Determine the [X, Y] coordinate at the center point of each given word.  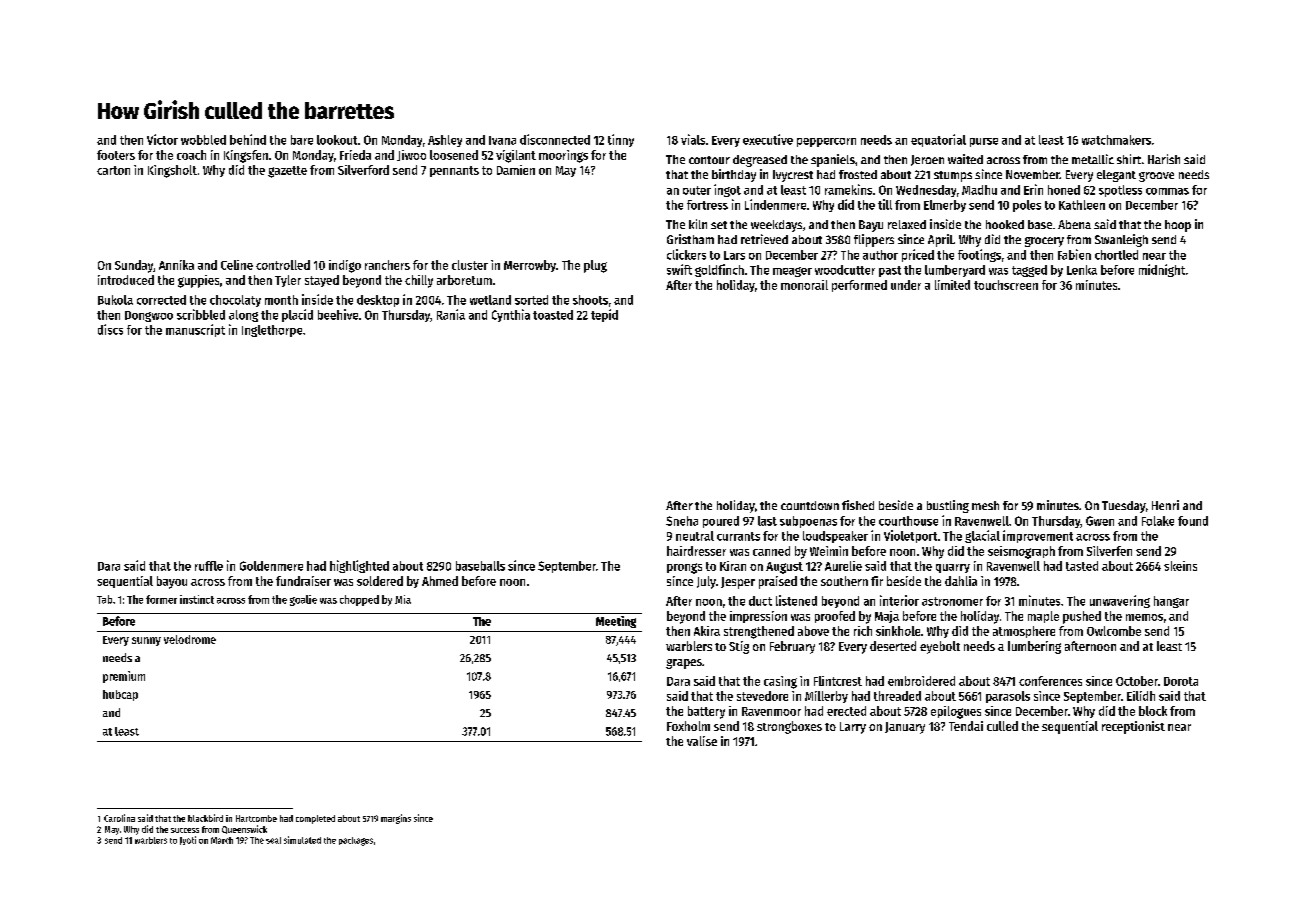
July [706, 582]
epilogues [956, 712]
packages [356, 841]
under [906, 285]
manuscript [195, 330]
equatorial [938, 140]
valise [702, 741]
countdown [810, 505]
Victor [162, 139]
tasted [1082, 566]
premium [124, 677]
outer [697, 190]
